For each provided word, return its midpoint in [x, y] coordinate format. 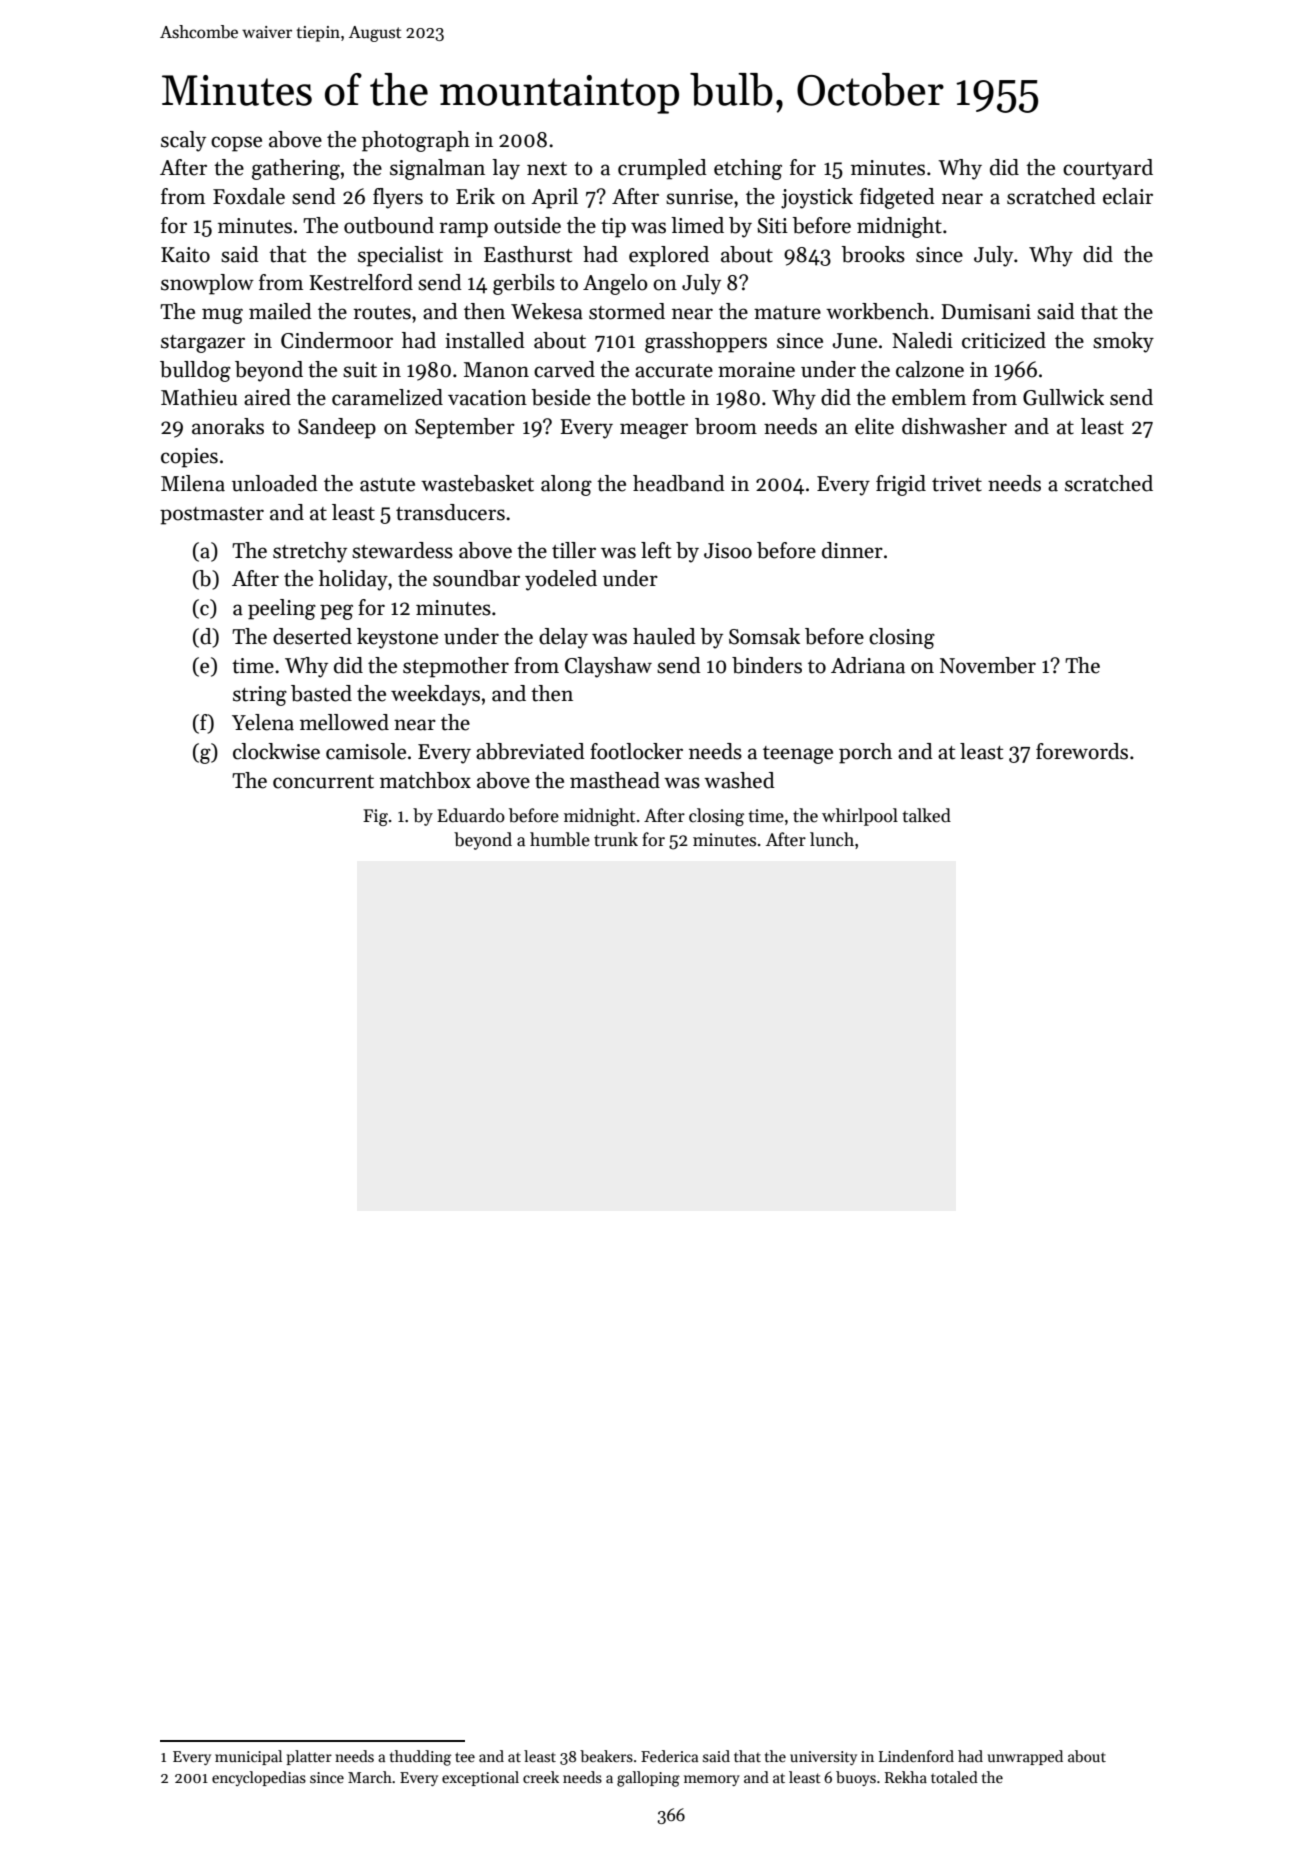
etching [748, 169]
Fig [375, 817]
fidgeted [897, 198]
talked [926, 815]
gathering [296, 169]
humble [560, 839]
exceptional [480, 1778]
